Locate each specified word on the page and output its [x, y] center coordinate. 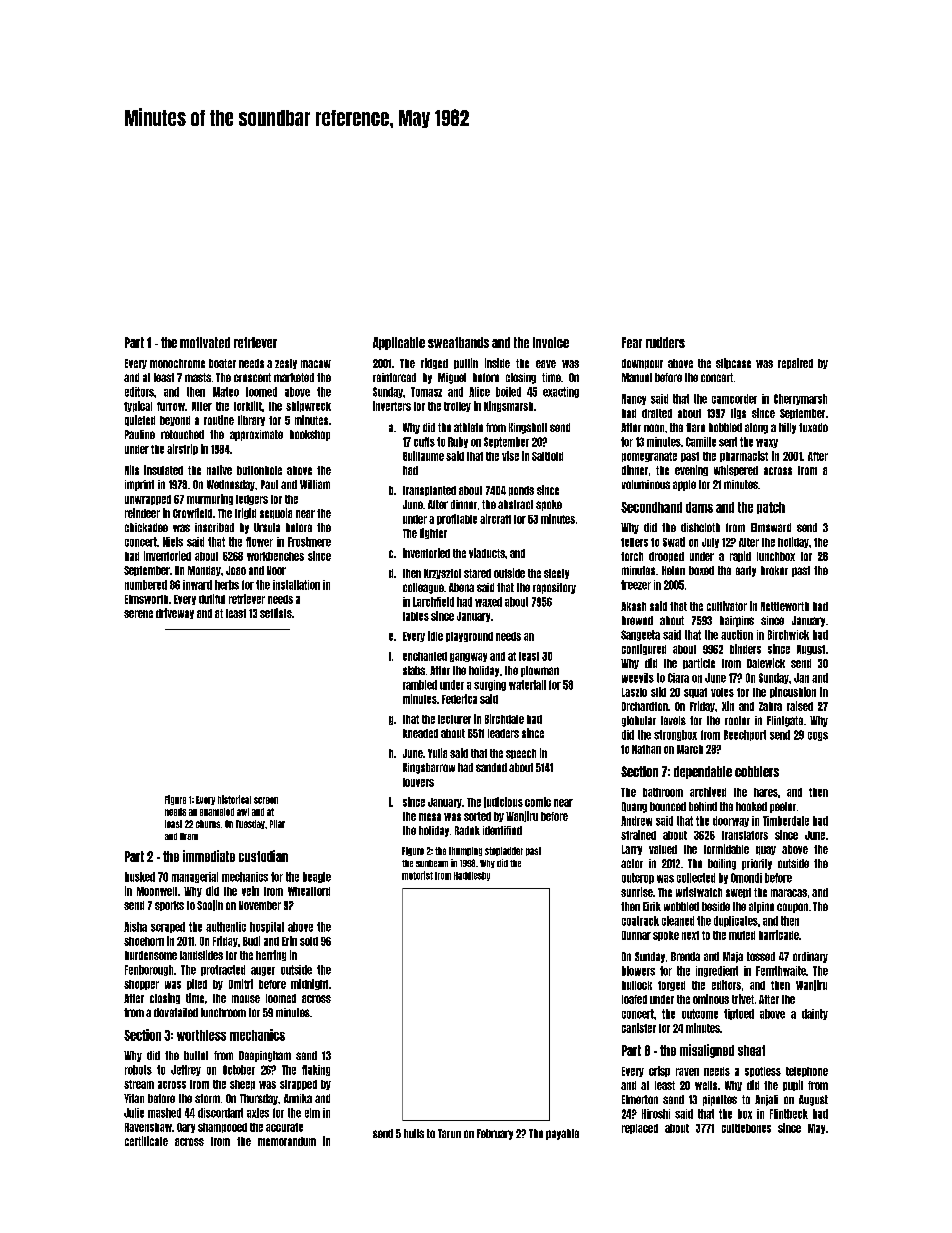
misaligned [707, 1051]
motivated [205, 342]
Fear [632, 342]
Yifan [134, 1098]
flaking [316, 1070]
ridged [434, 363]
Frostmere [309, 542]
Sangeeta [640, 635]
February [495, 1134]
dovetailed [176, 1012]
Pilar [277, 824]
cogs [818, 736]
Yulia [437, 753]
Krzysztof [442, 574]
